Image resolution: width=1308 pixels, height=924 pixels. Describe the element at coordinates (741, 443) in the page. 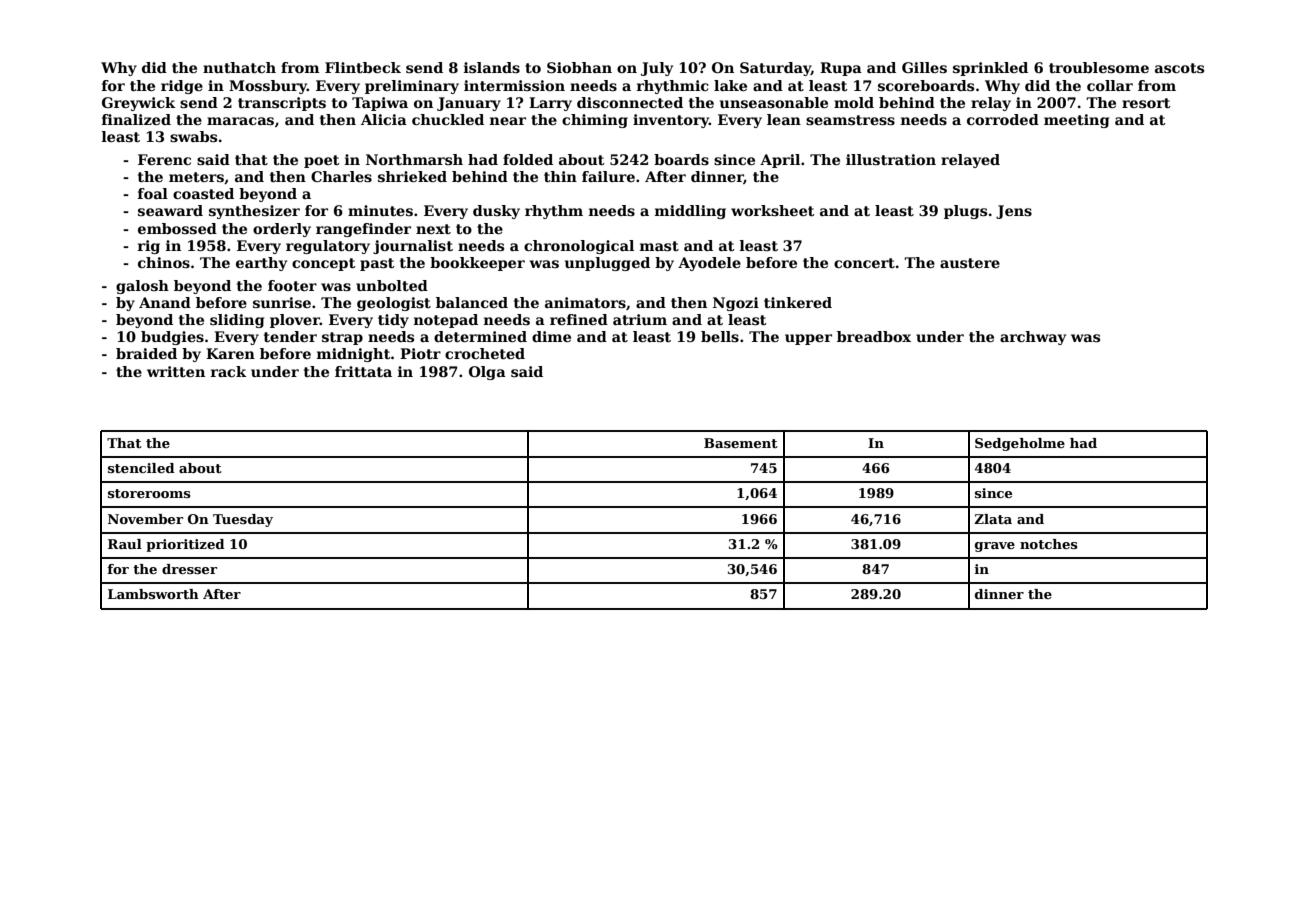

I see `Basement` at that location.
